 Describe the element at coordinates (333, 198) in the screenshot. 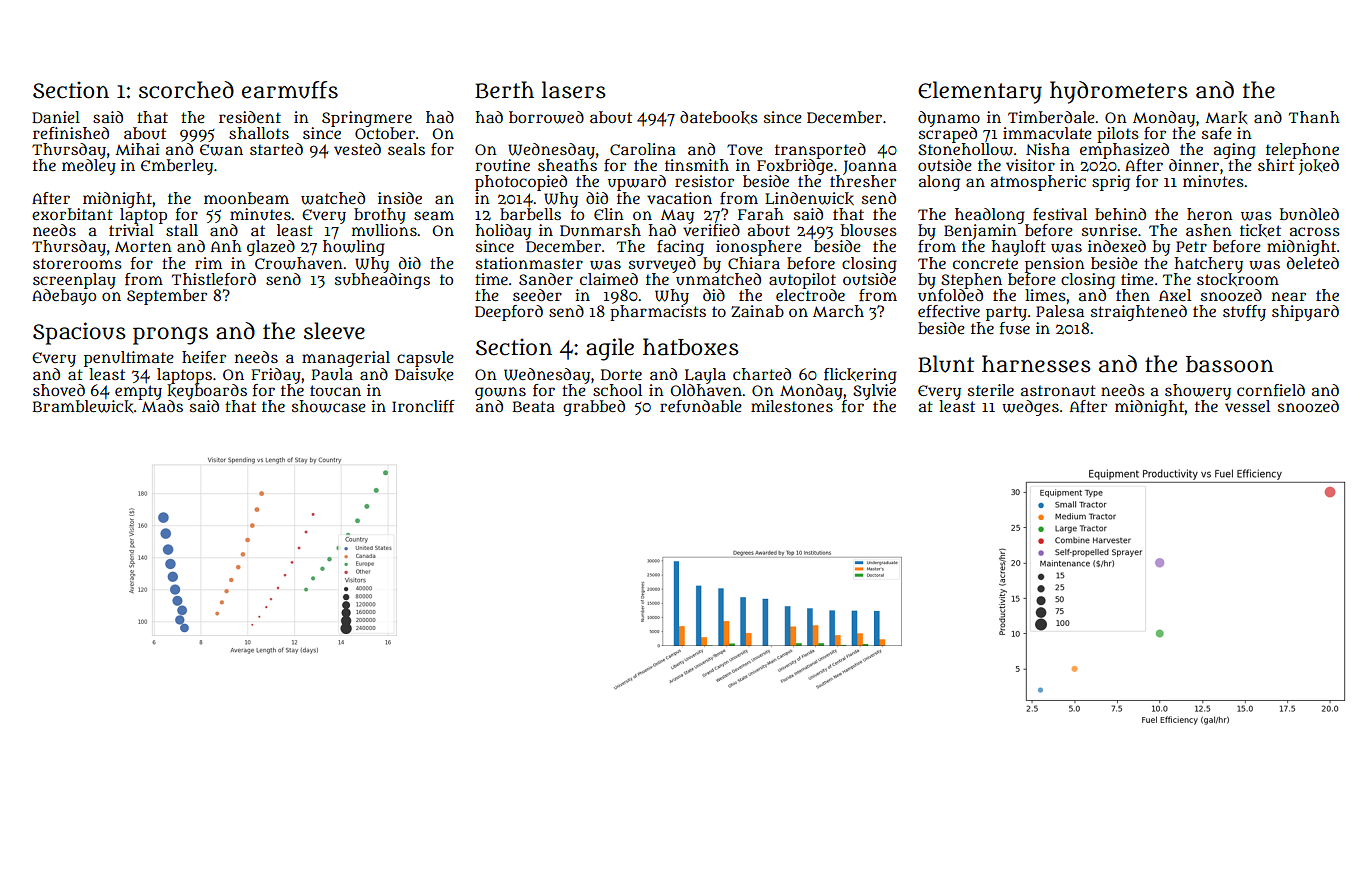

I see `watched` at that location.
